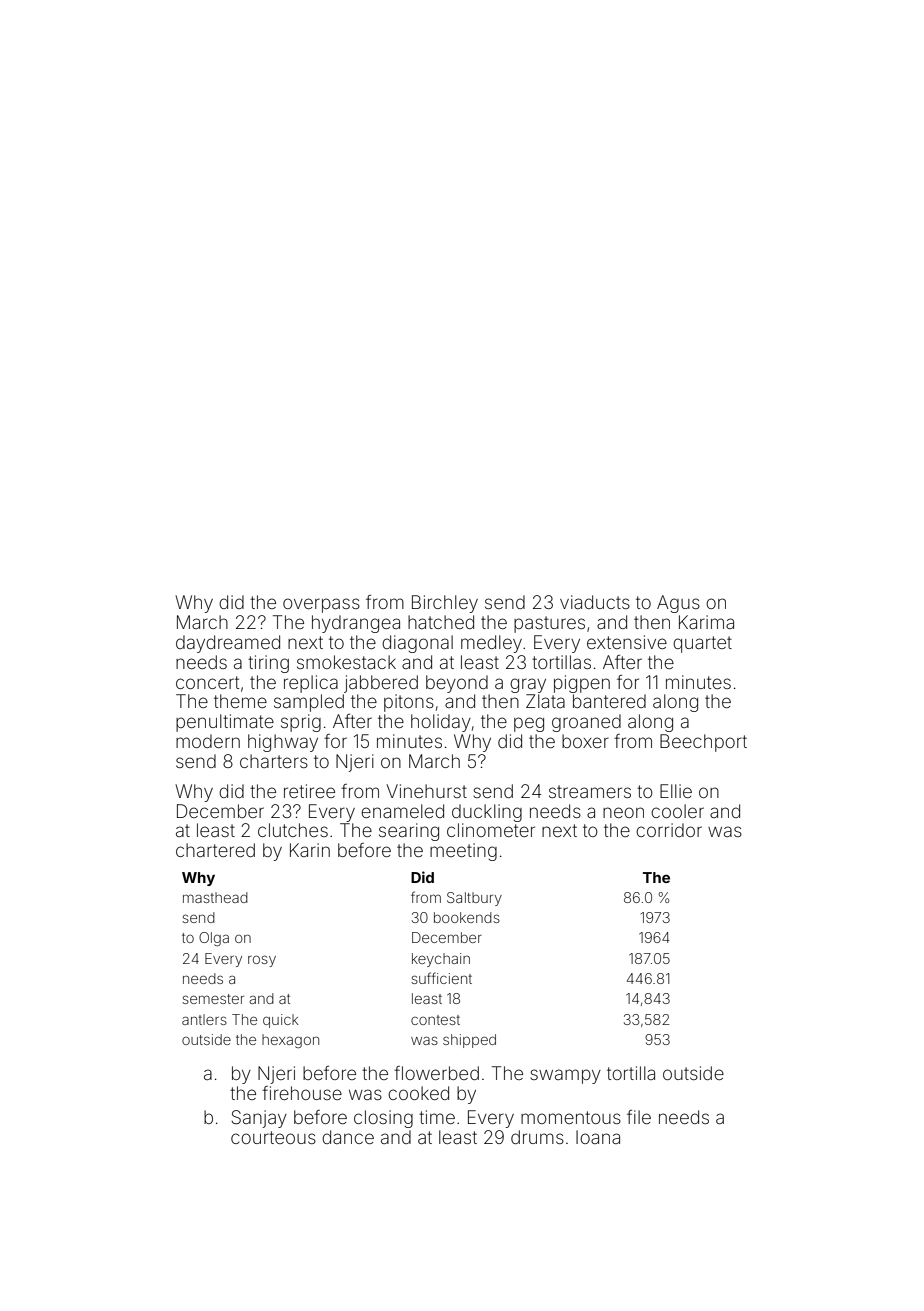  What do you see at coordinates (529, 724) in the screenshot?
I see `peg` at bounding box center [529, 724].
